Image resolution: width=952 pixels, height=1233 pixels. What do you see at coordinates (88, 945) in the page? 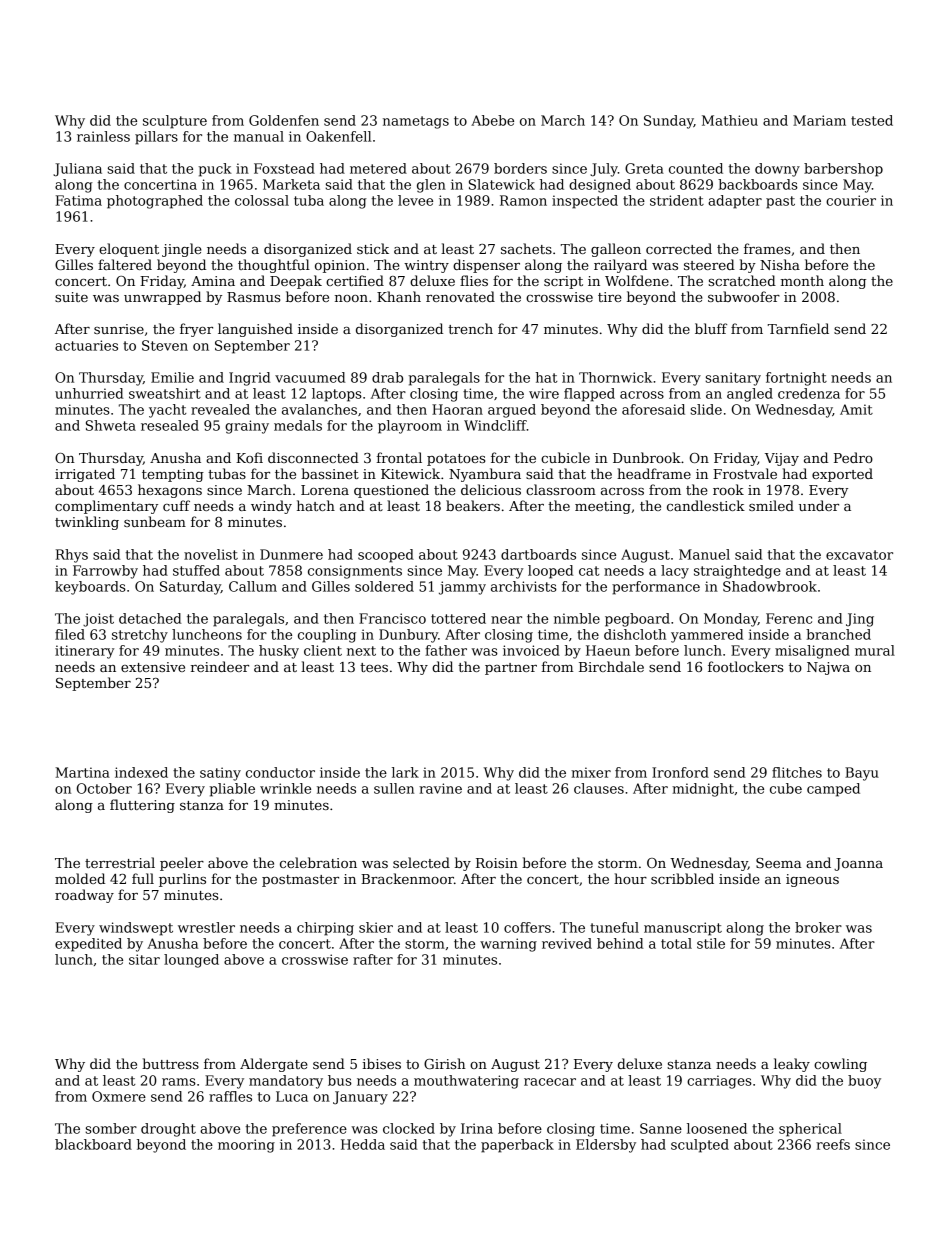
I see `expedited` at bounding box center [88, 945].
